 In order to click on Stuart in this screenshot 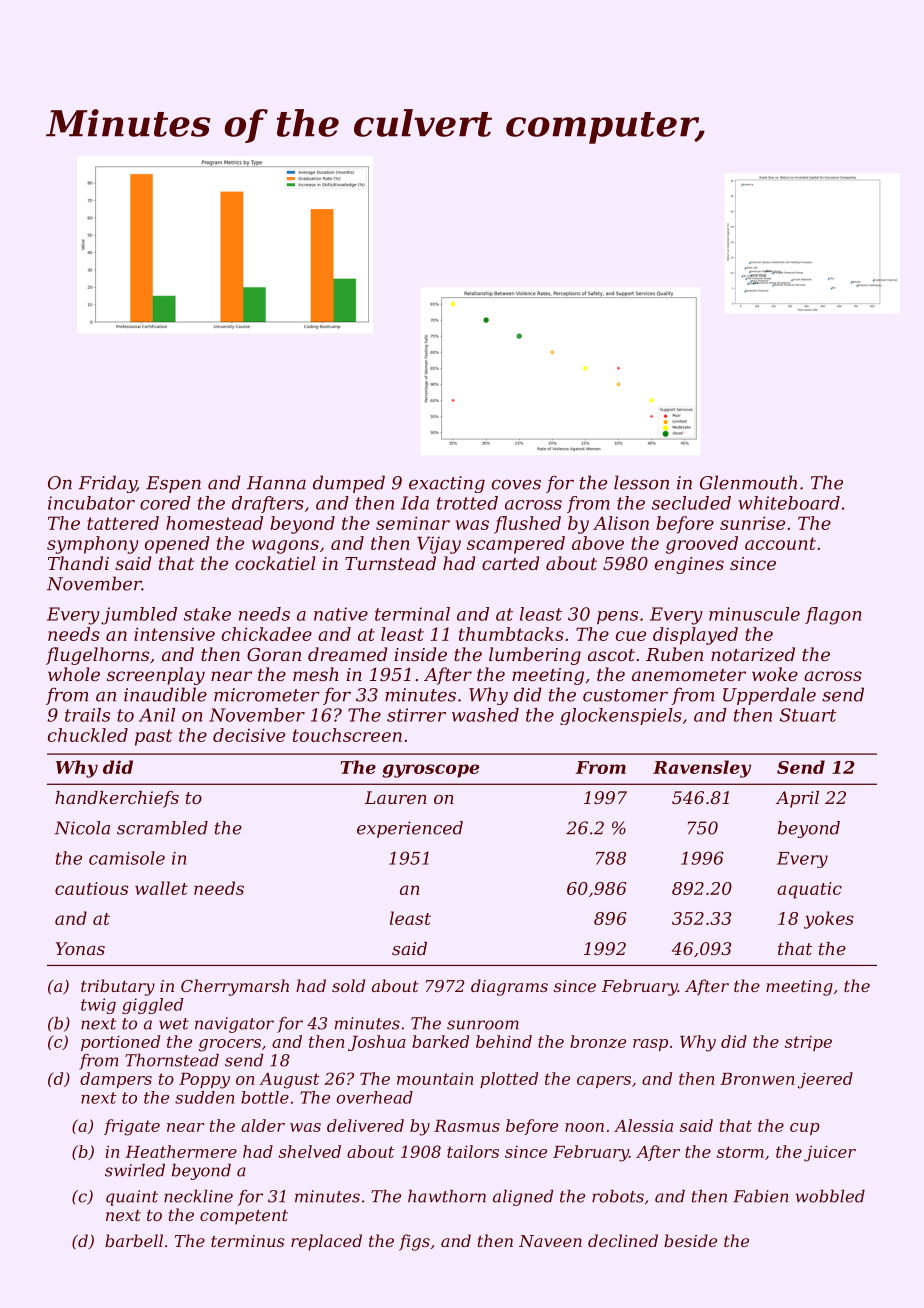, I will do `click(808, 715)`.
